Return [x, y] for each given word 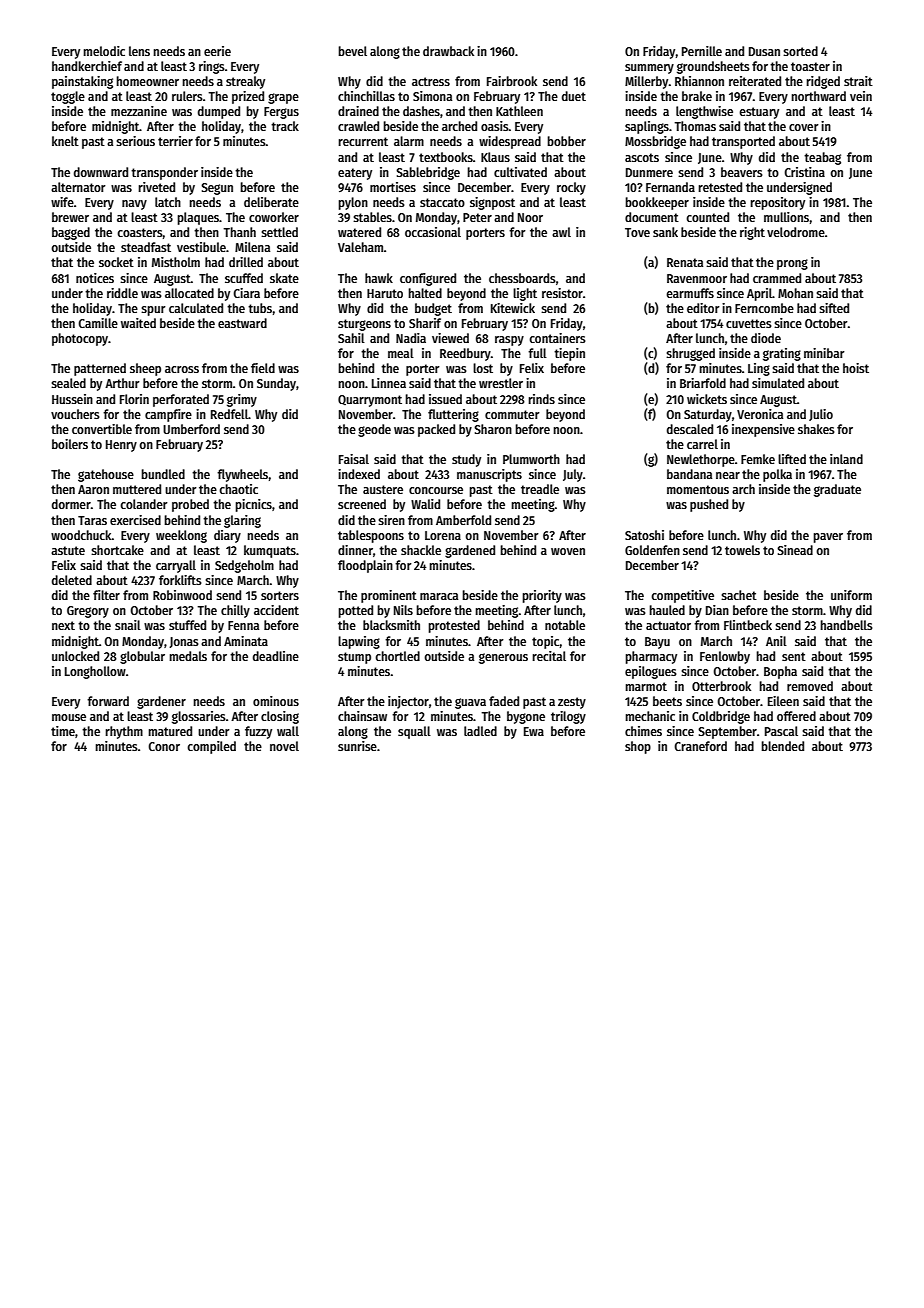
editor [703, 308]
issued [445, 399]
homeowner [147, 81]
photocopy [80, 339]
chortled [397, 656]
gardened [470, 551]
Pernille [702, 51]
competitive [682, 596]
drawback [448, 51]
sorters [280, 595]
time [63, 731]
